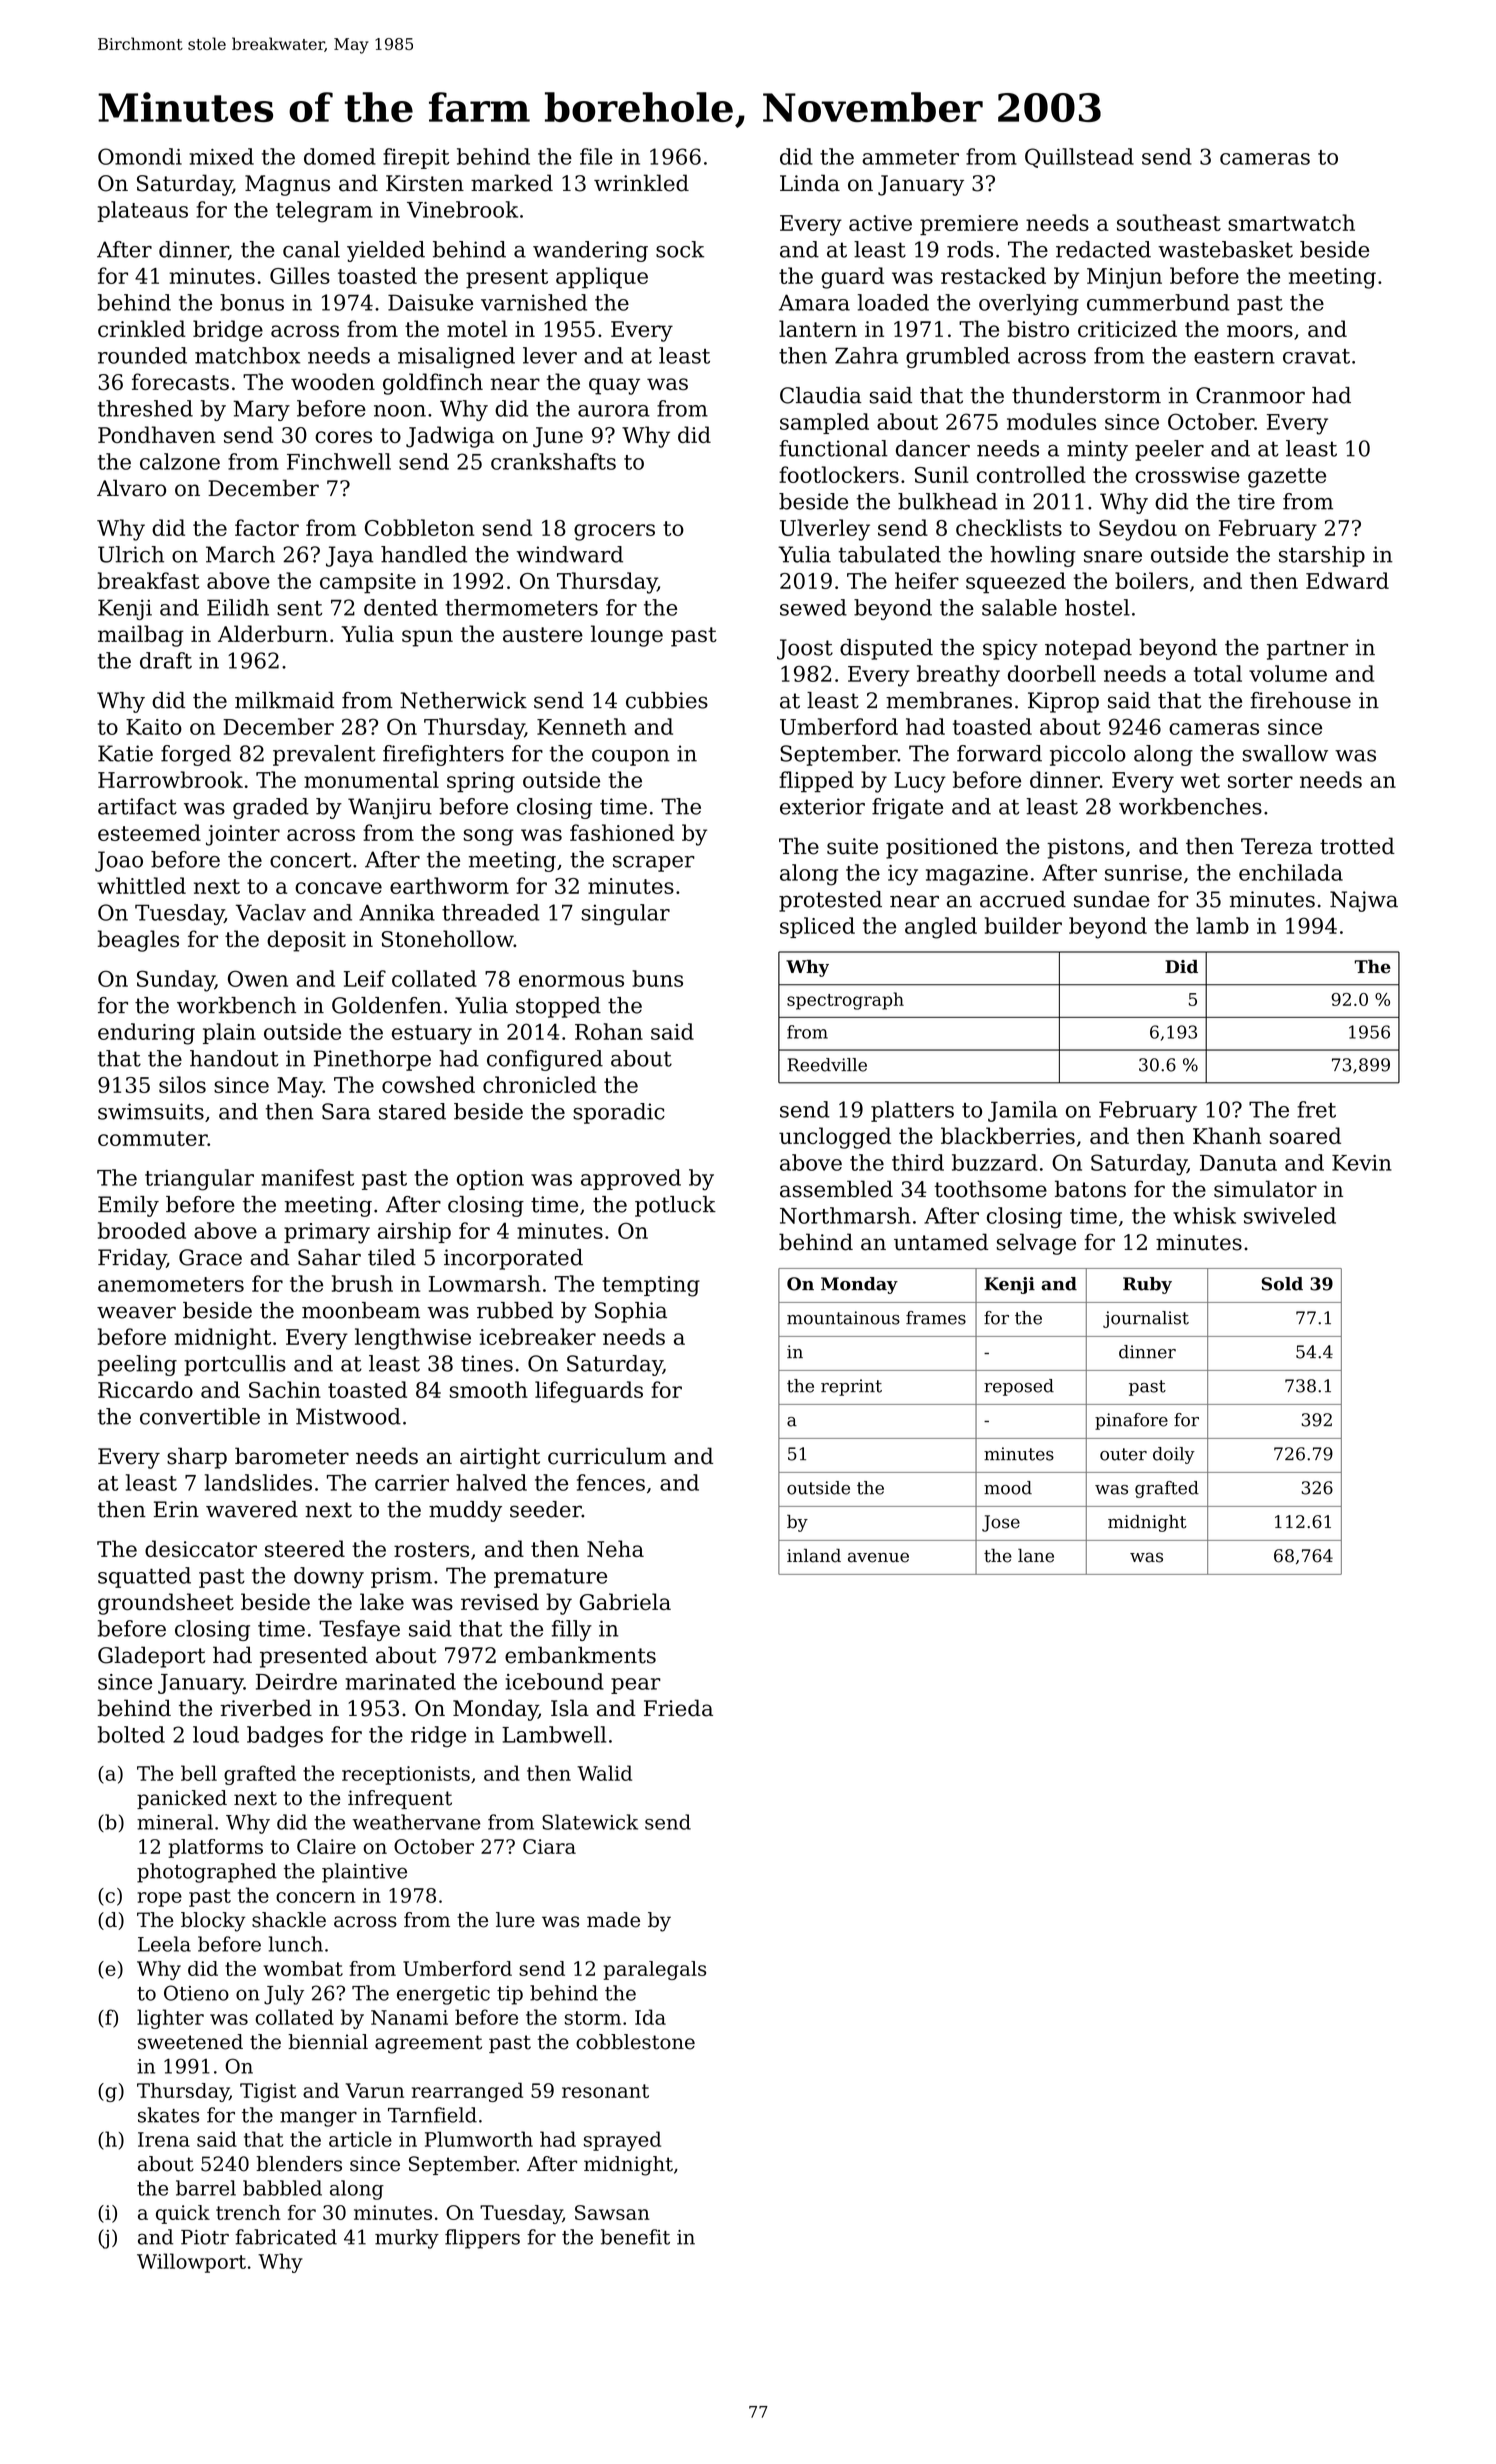 Image resolution: width=1496 pixels, height=2464 pixels. I want to click on Khanh, so click(1227, 1135).
